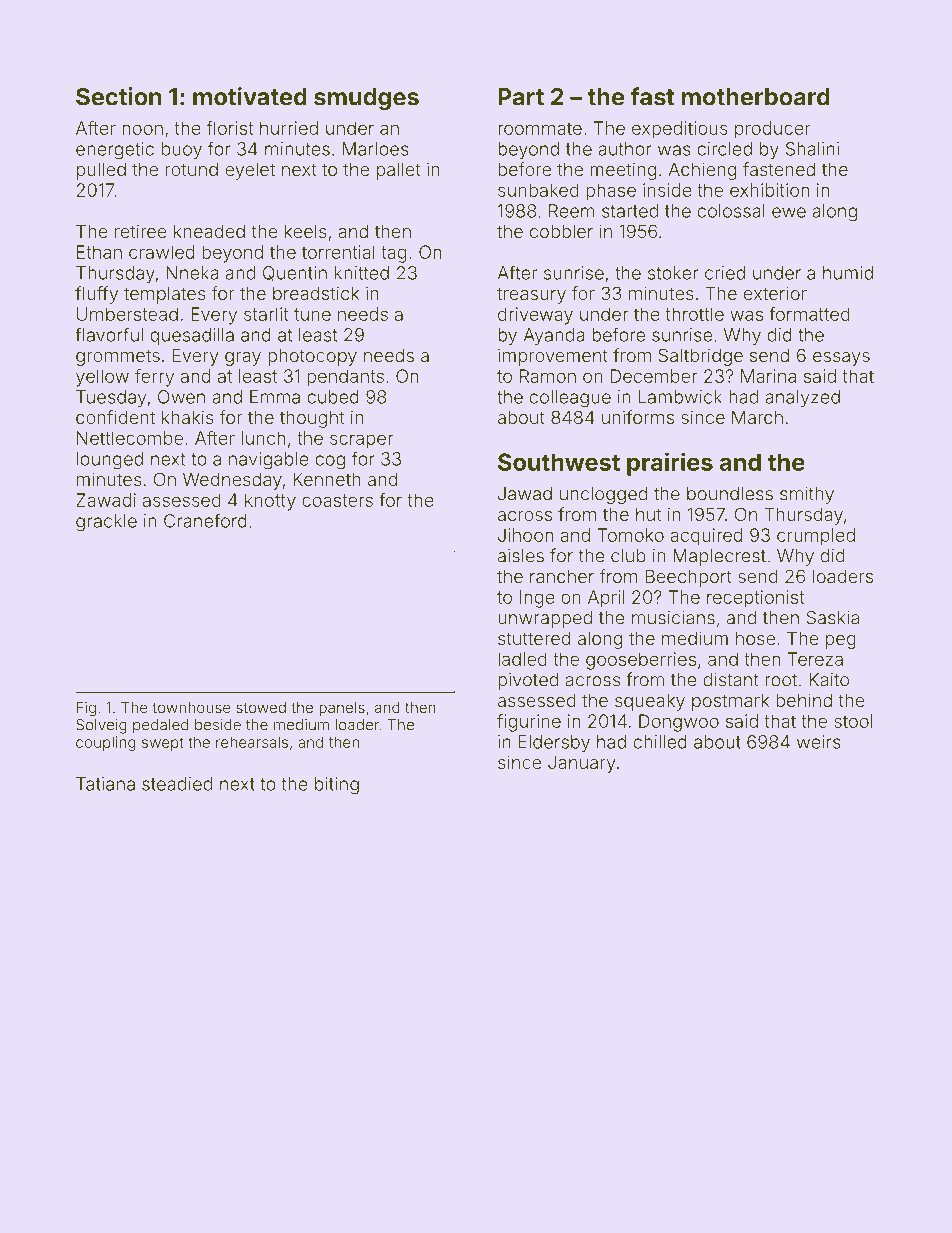 This screenshot has height=1233, width=952. I want to click on rehearsals, so click(252, 742).
